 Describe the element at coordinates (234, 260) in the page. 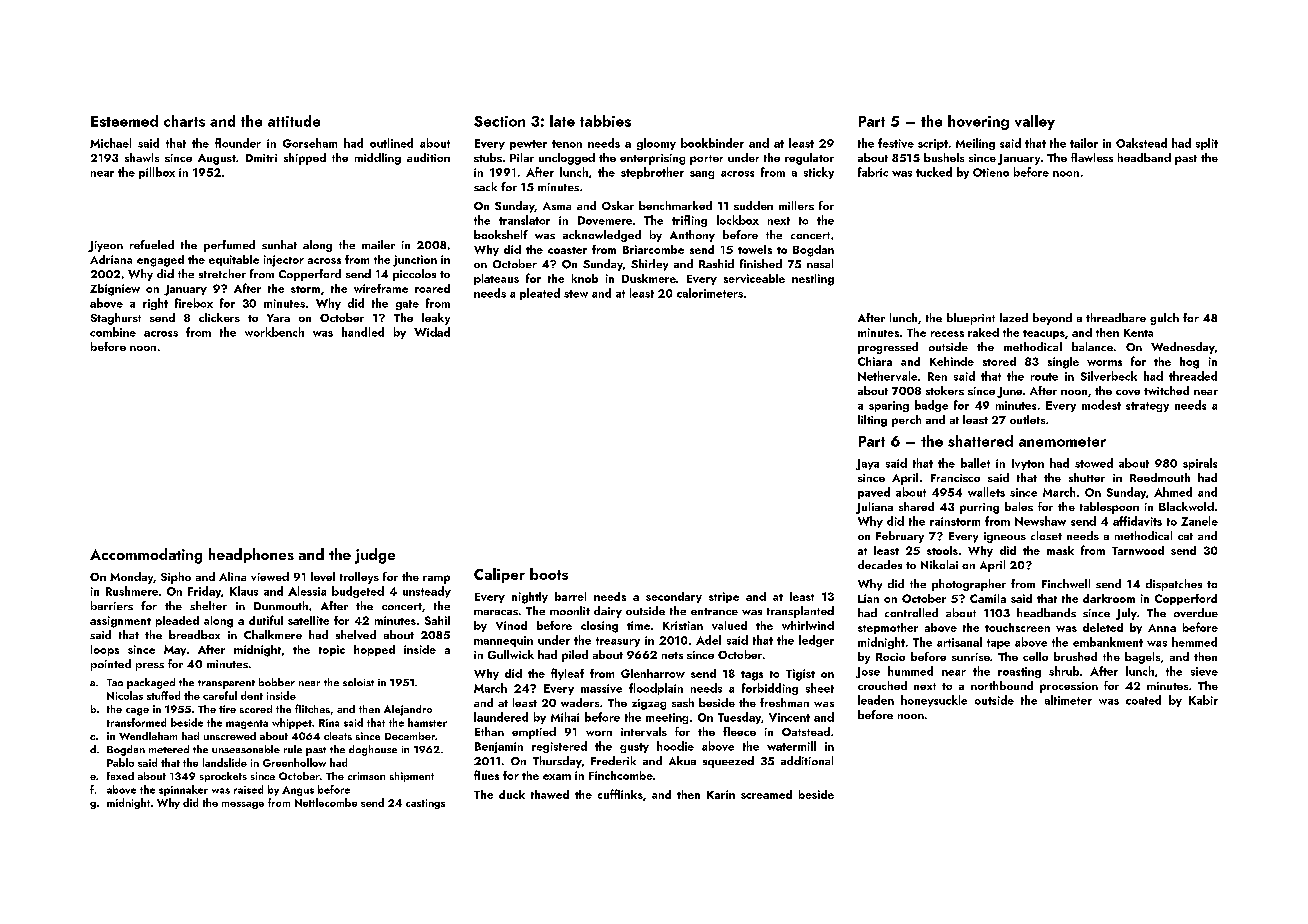

I see `equitable` at that location.
